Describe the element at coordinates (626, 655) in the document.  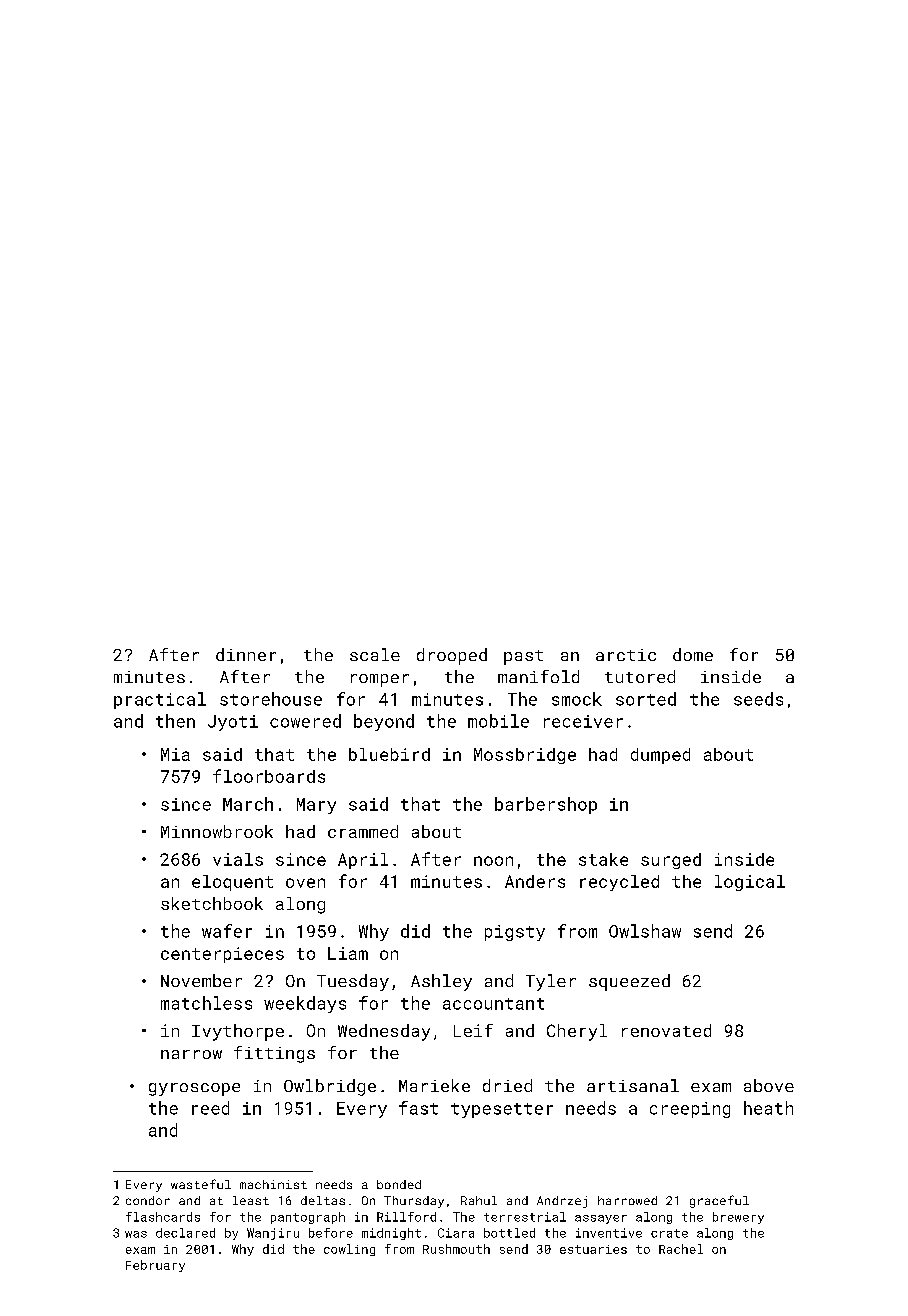
I see `arctic` at that location.
